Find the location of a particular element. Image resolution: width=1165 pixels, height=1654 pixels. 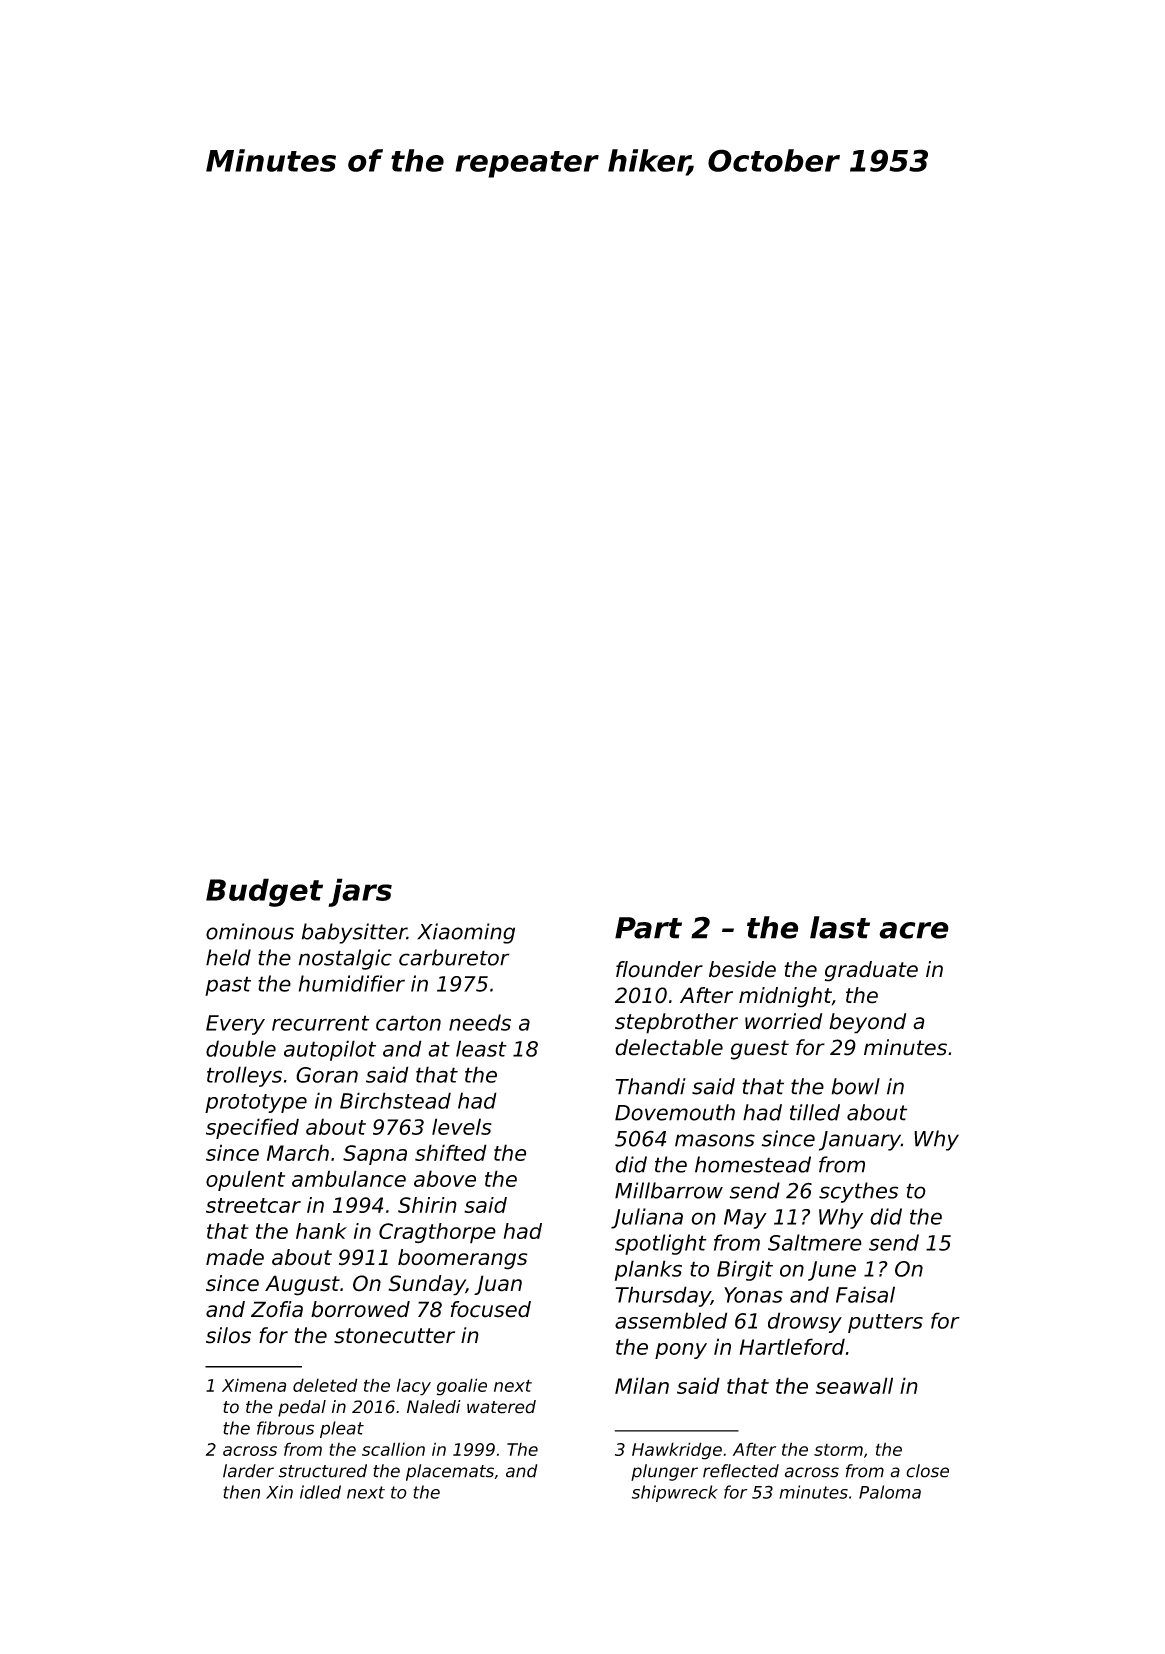

drowsy is located at coordinates (805, 1322).
